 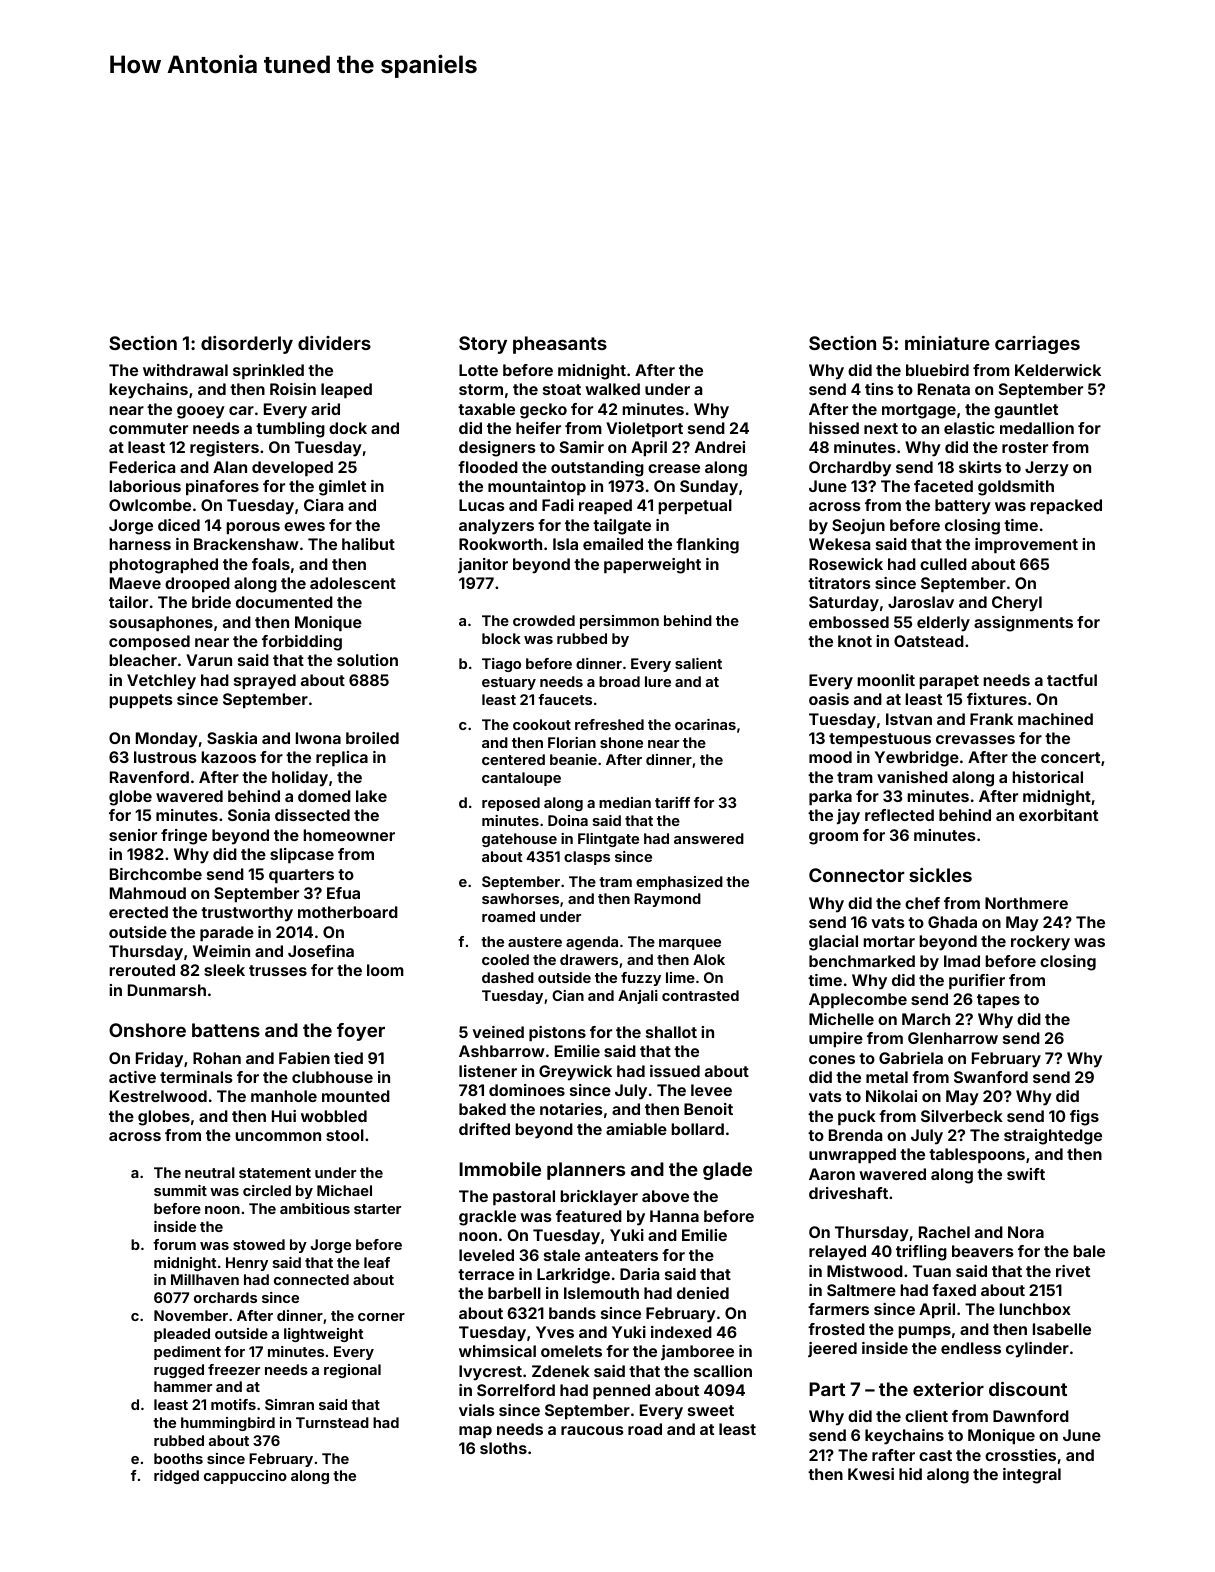 What do you see at coordinates (284, 1116) in the screenshot?
I see `Hui` at bounding box center [284, 1116].
